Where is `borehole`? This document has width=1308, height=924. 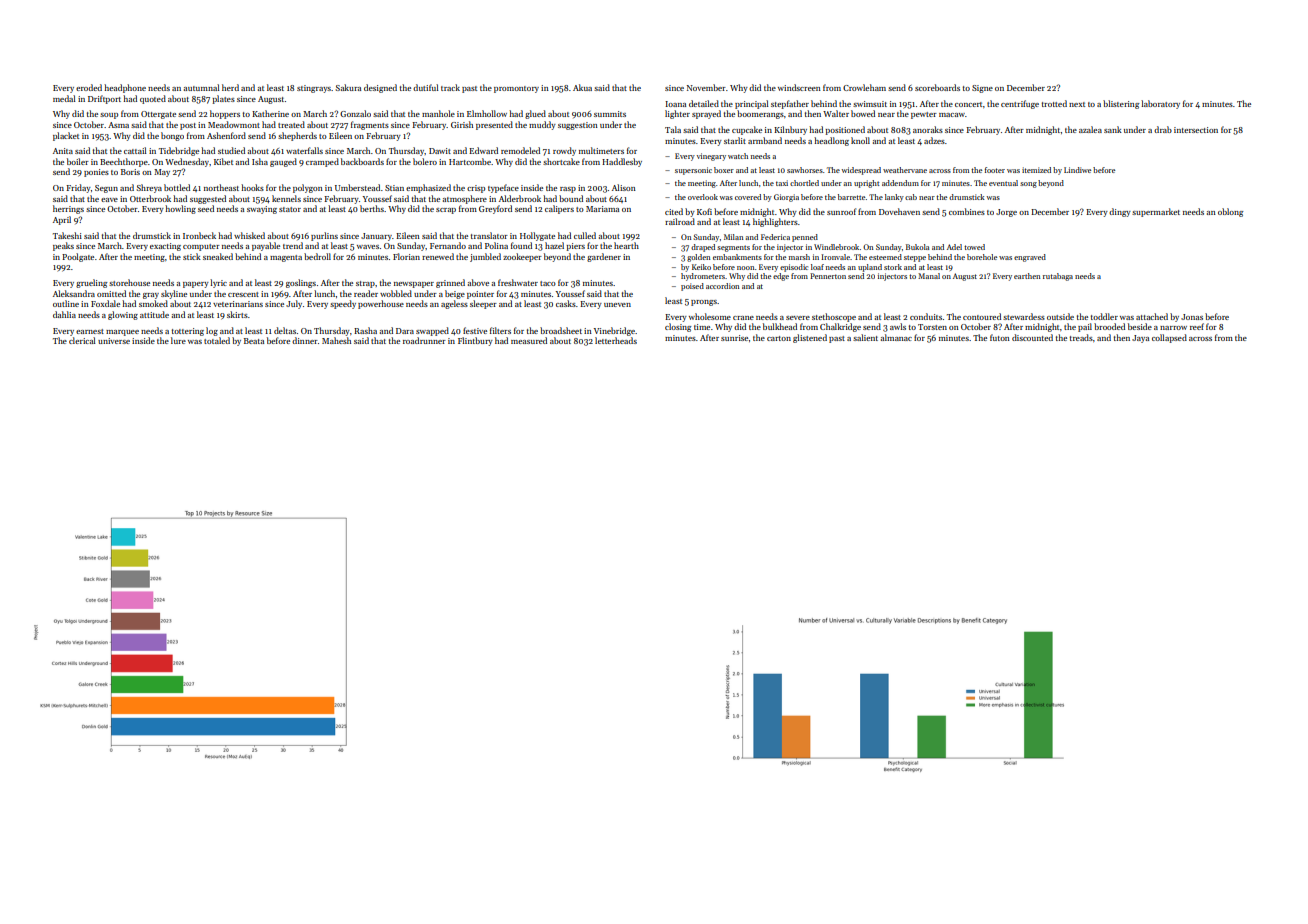 borehole is located at coordinates (982, 257).
